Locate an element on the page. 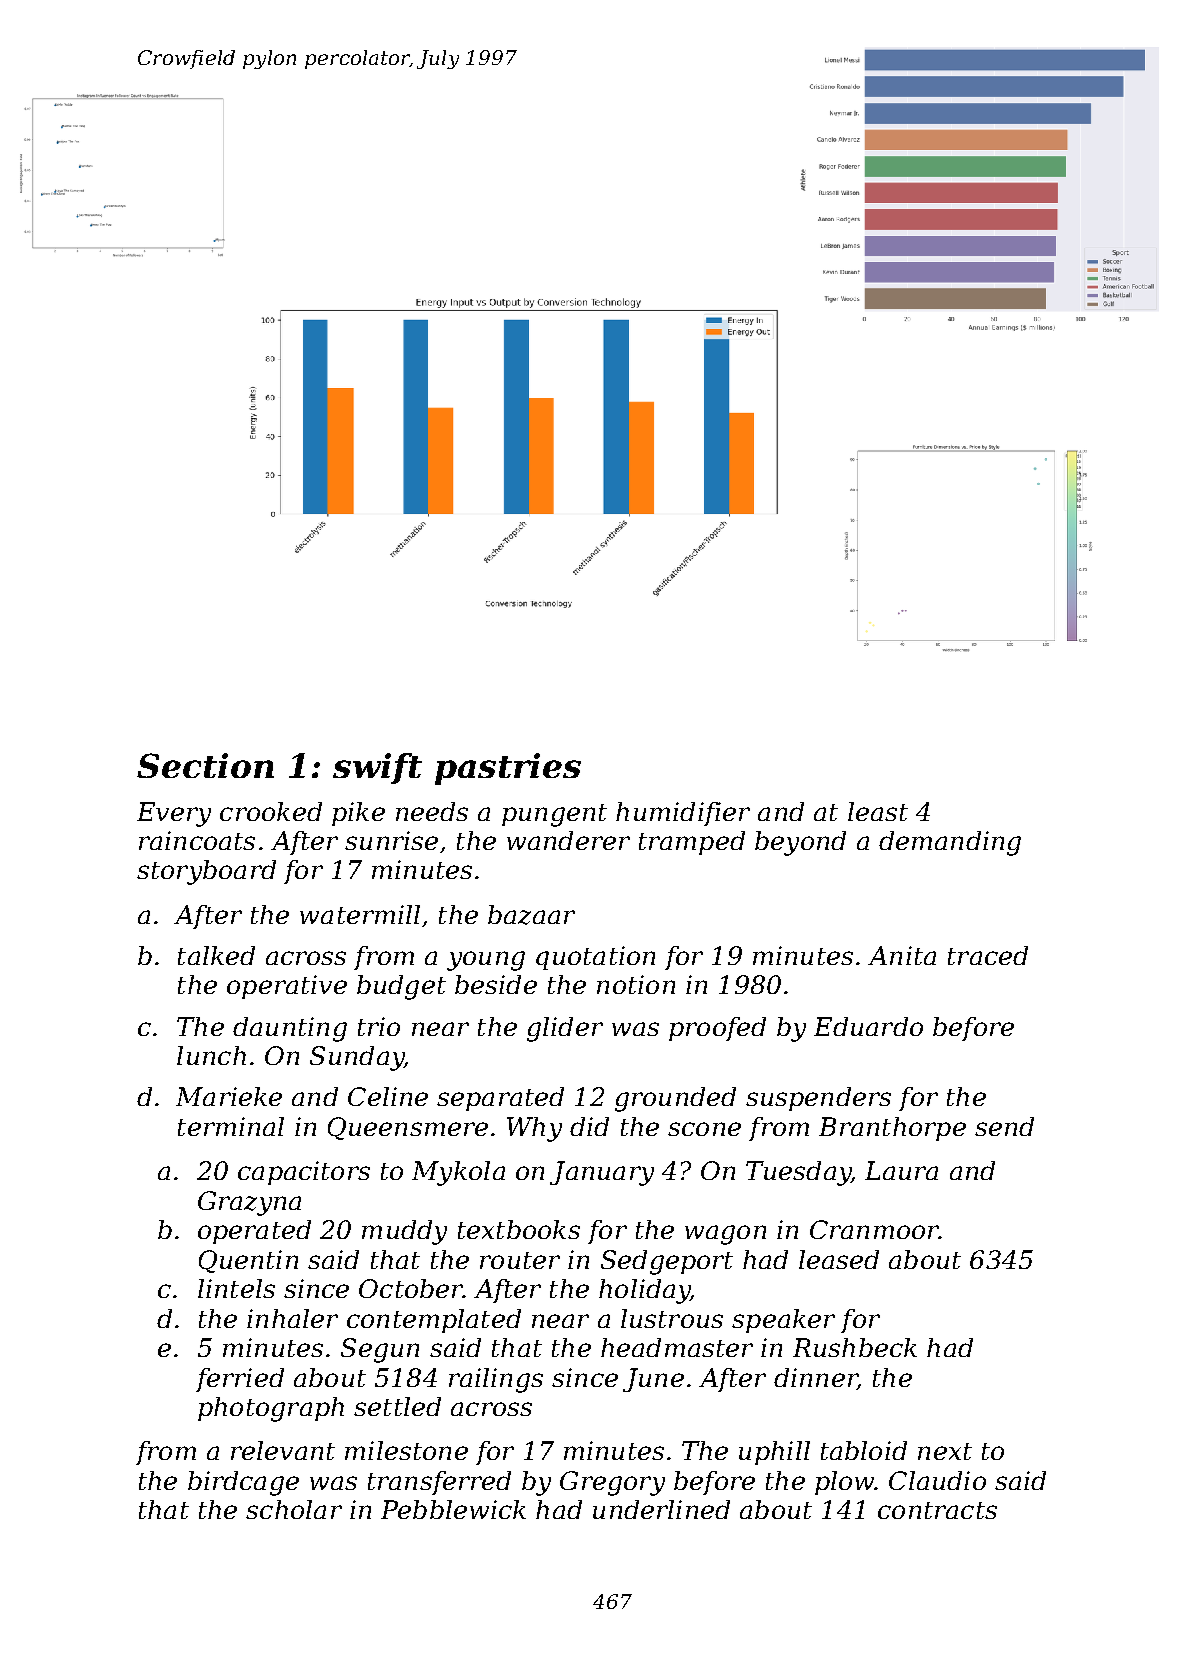 The image size is (1186, 1678). crooked is located at coordinates (271, 811).
